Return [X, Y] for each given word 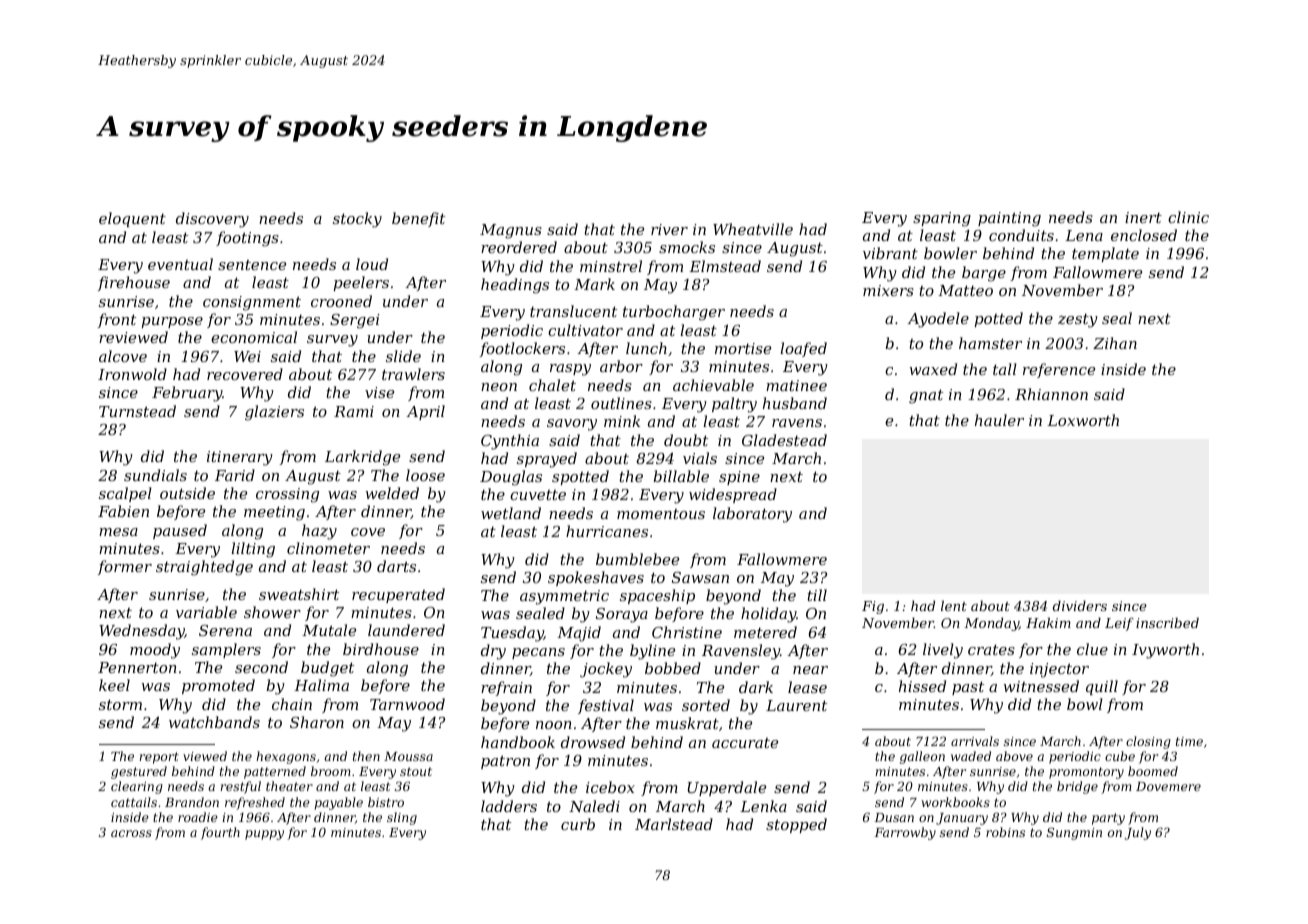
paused [180, 531]
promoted [218, 686]
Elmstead [725, 266]
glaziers [274, 413]
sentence [252, 265]
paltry [734, 405]
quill [1102, 687]
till [817, 595]
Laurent [796, 705]
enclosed [1144, 235]
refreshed [255, 803]
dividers [1080, 606]
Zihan [1115, 343]
